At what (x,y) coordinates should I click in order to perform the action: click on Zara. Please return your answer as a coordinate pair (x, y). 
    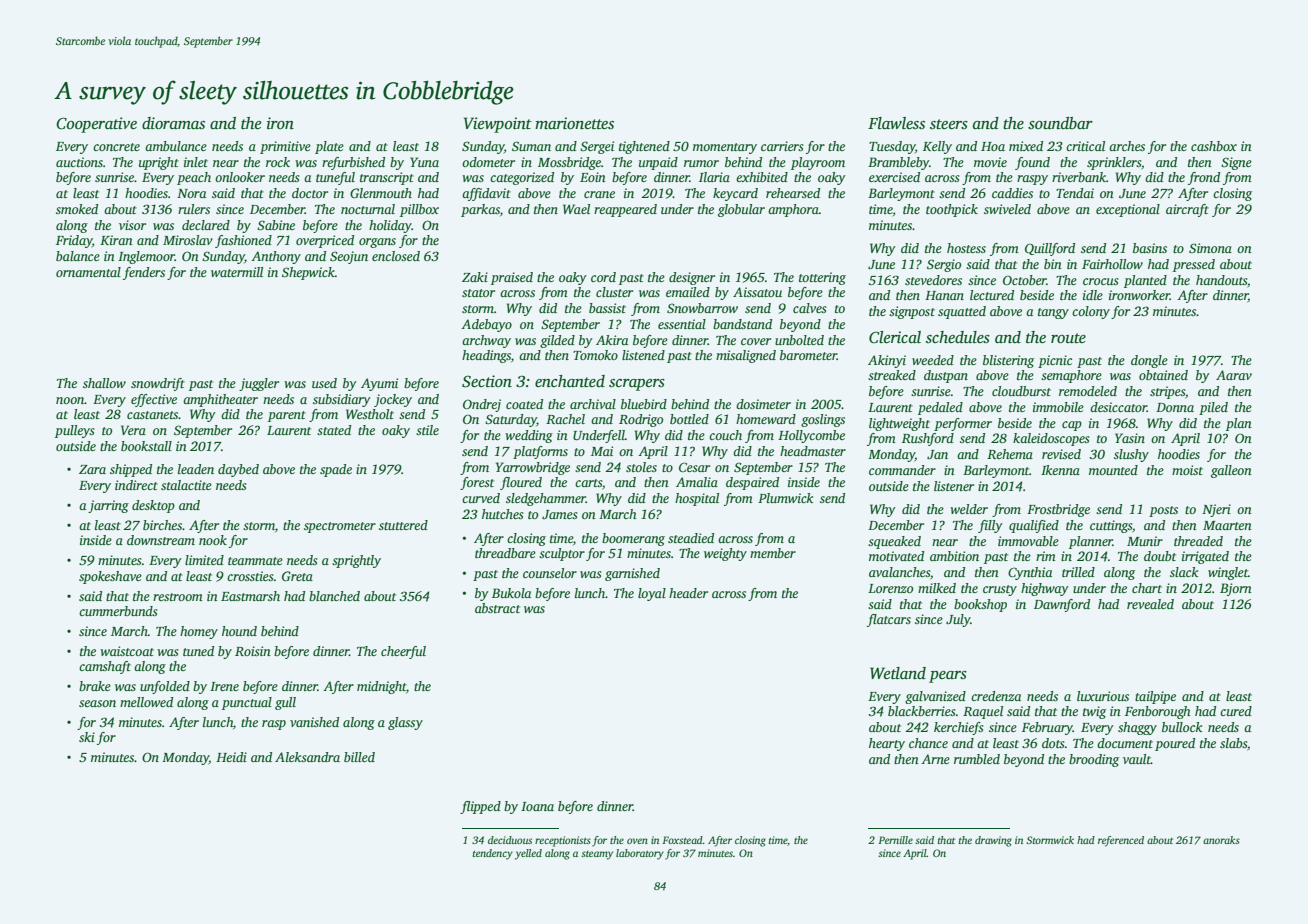
    Looking at the image, I should click on (92, 469).
